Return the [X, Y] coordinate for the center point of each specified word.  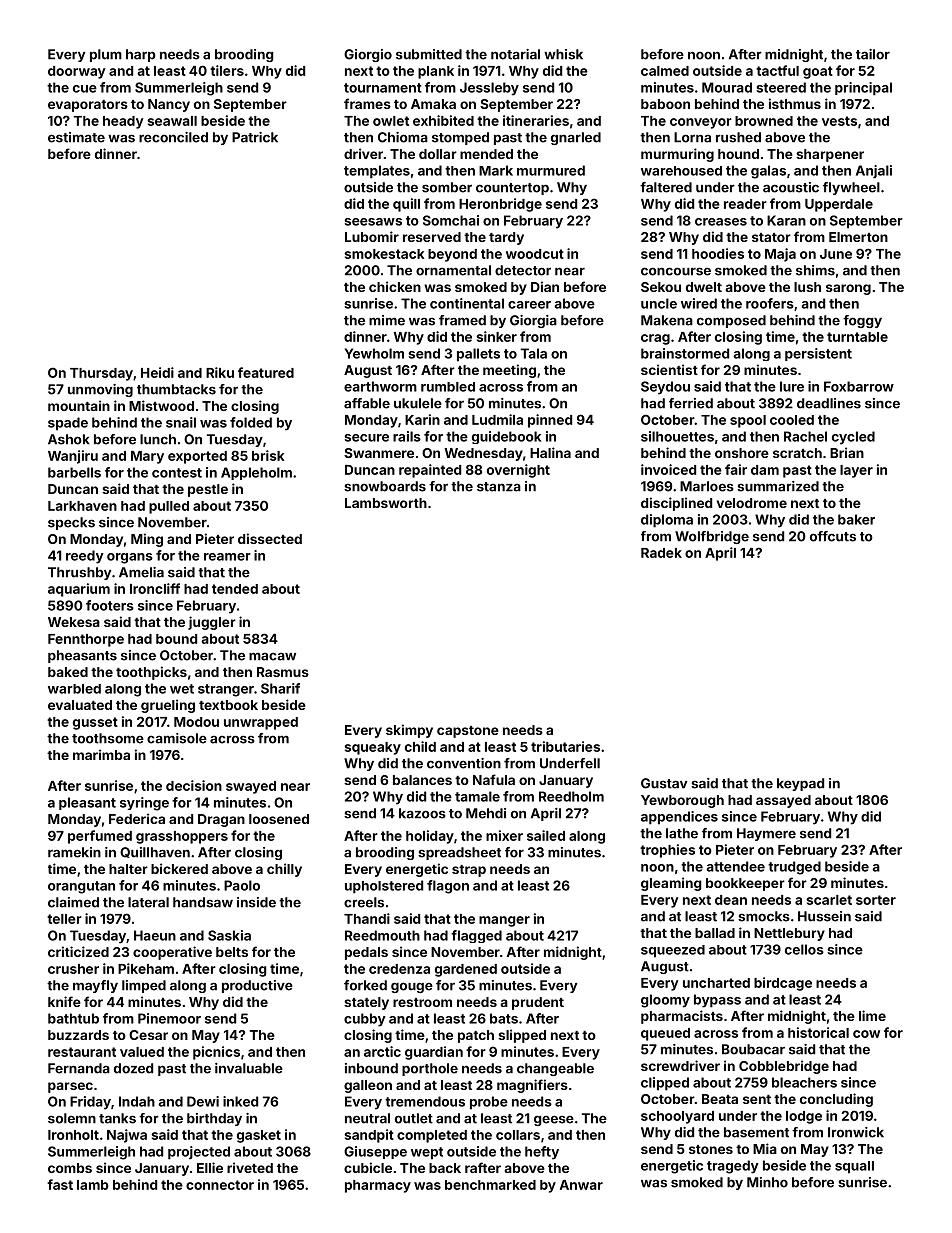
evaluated [80, 705]
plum [106, 55]
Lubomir [372, 236]
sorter [876, 900]
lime [872, 1015]
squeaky [372, 748]
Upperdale [839, 205]
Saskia [229, 935]
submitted [429, 54]
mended [486, 154]
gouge [412, 987]
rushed [738, 137]
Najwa [127, 1136]
